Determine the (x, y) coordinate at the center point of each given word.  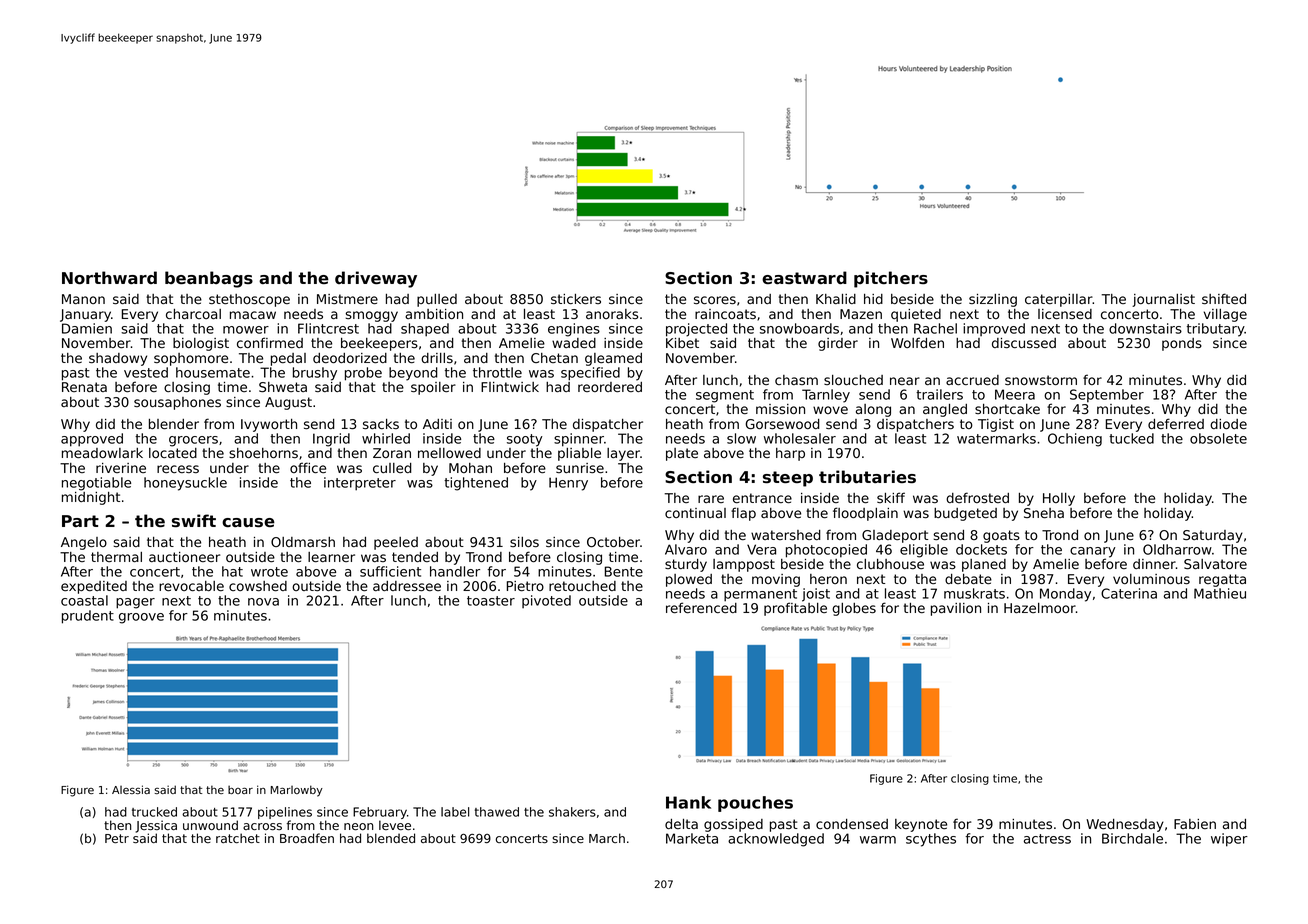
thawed (497, 812)
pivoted (546, 601)
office (308, 467)
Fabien (1195, 824)
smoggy (372, 316)
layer (623, 454)
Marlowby (296, 791)
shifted (1224, 298)
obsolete (1218, 438)
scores (715, 300)
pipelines (285, 813)
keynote (921, 825)
